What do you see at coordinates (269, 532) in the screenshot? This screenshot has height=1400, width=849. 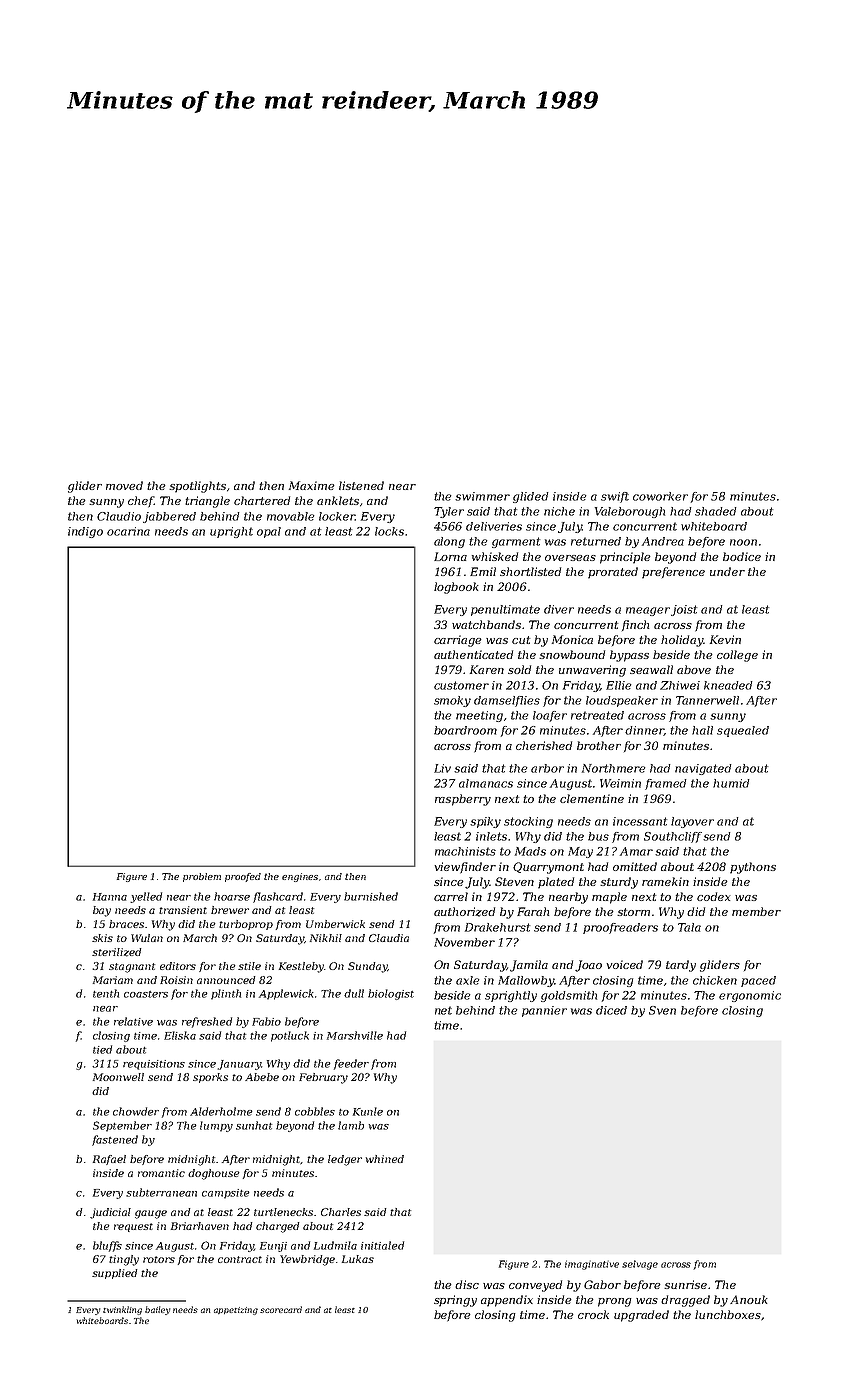 I see `opal` at bounding box center [269, 532].
